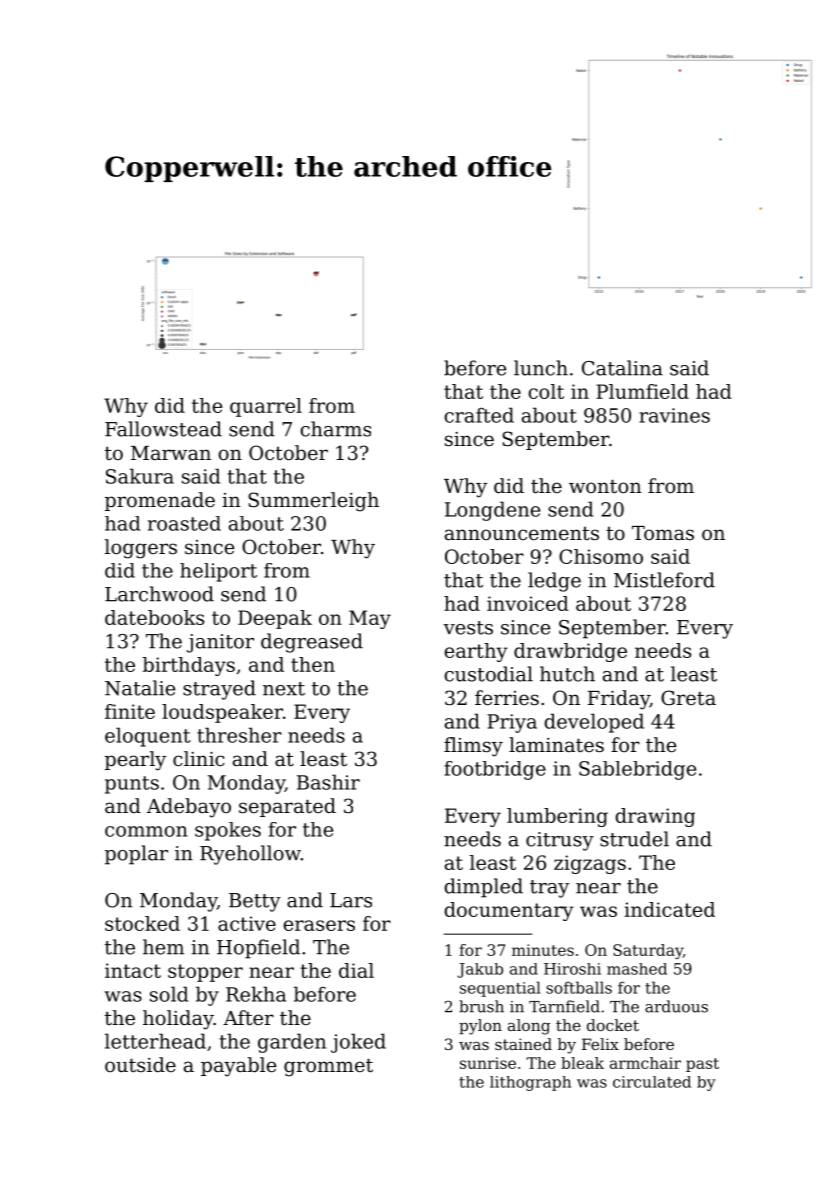  I want to click on lunch, so click(541, 368).
